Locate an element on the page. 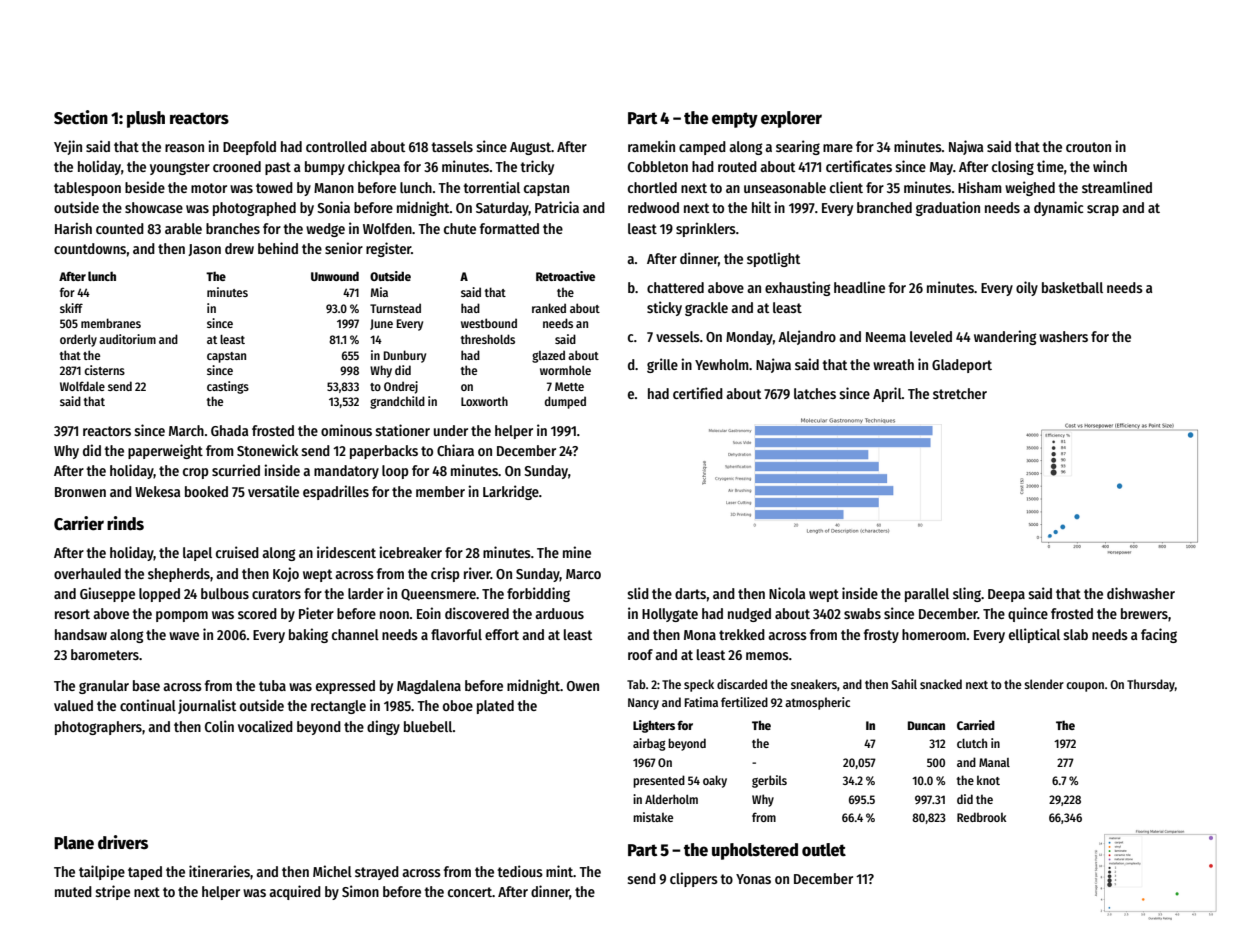  stretcher is located at coordinates (960, 393).
